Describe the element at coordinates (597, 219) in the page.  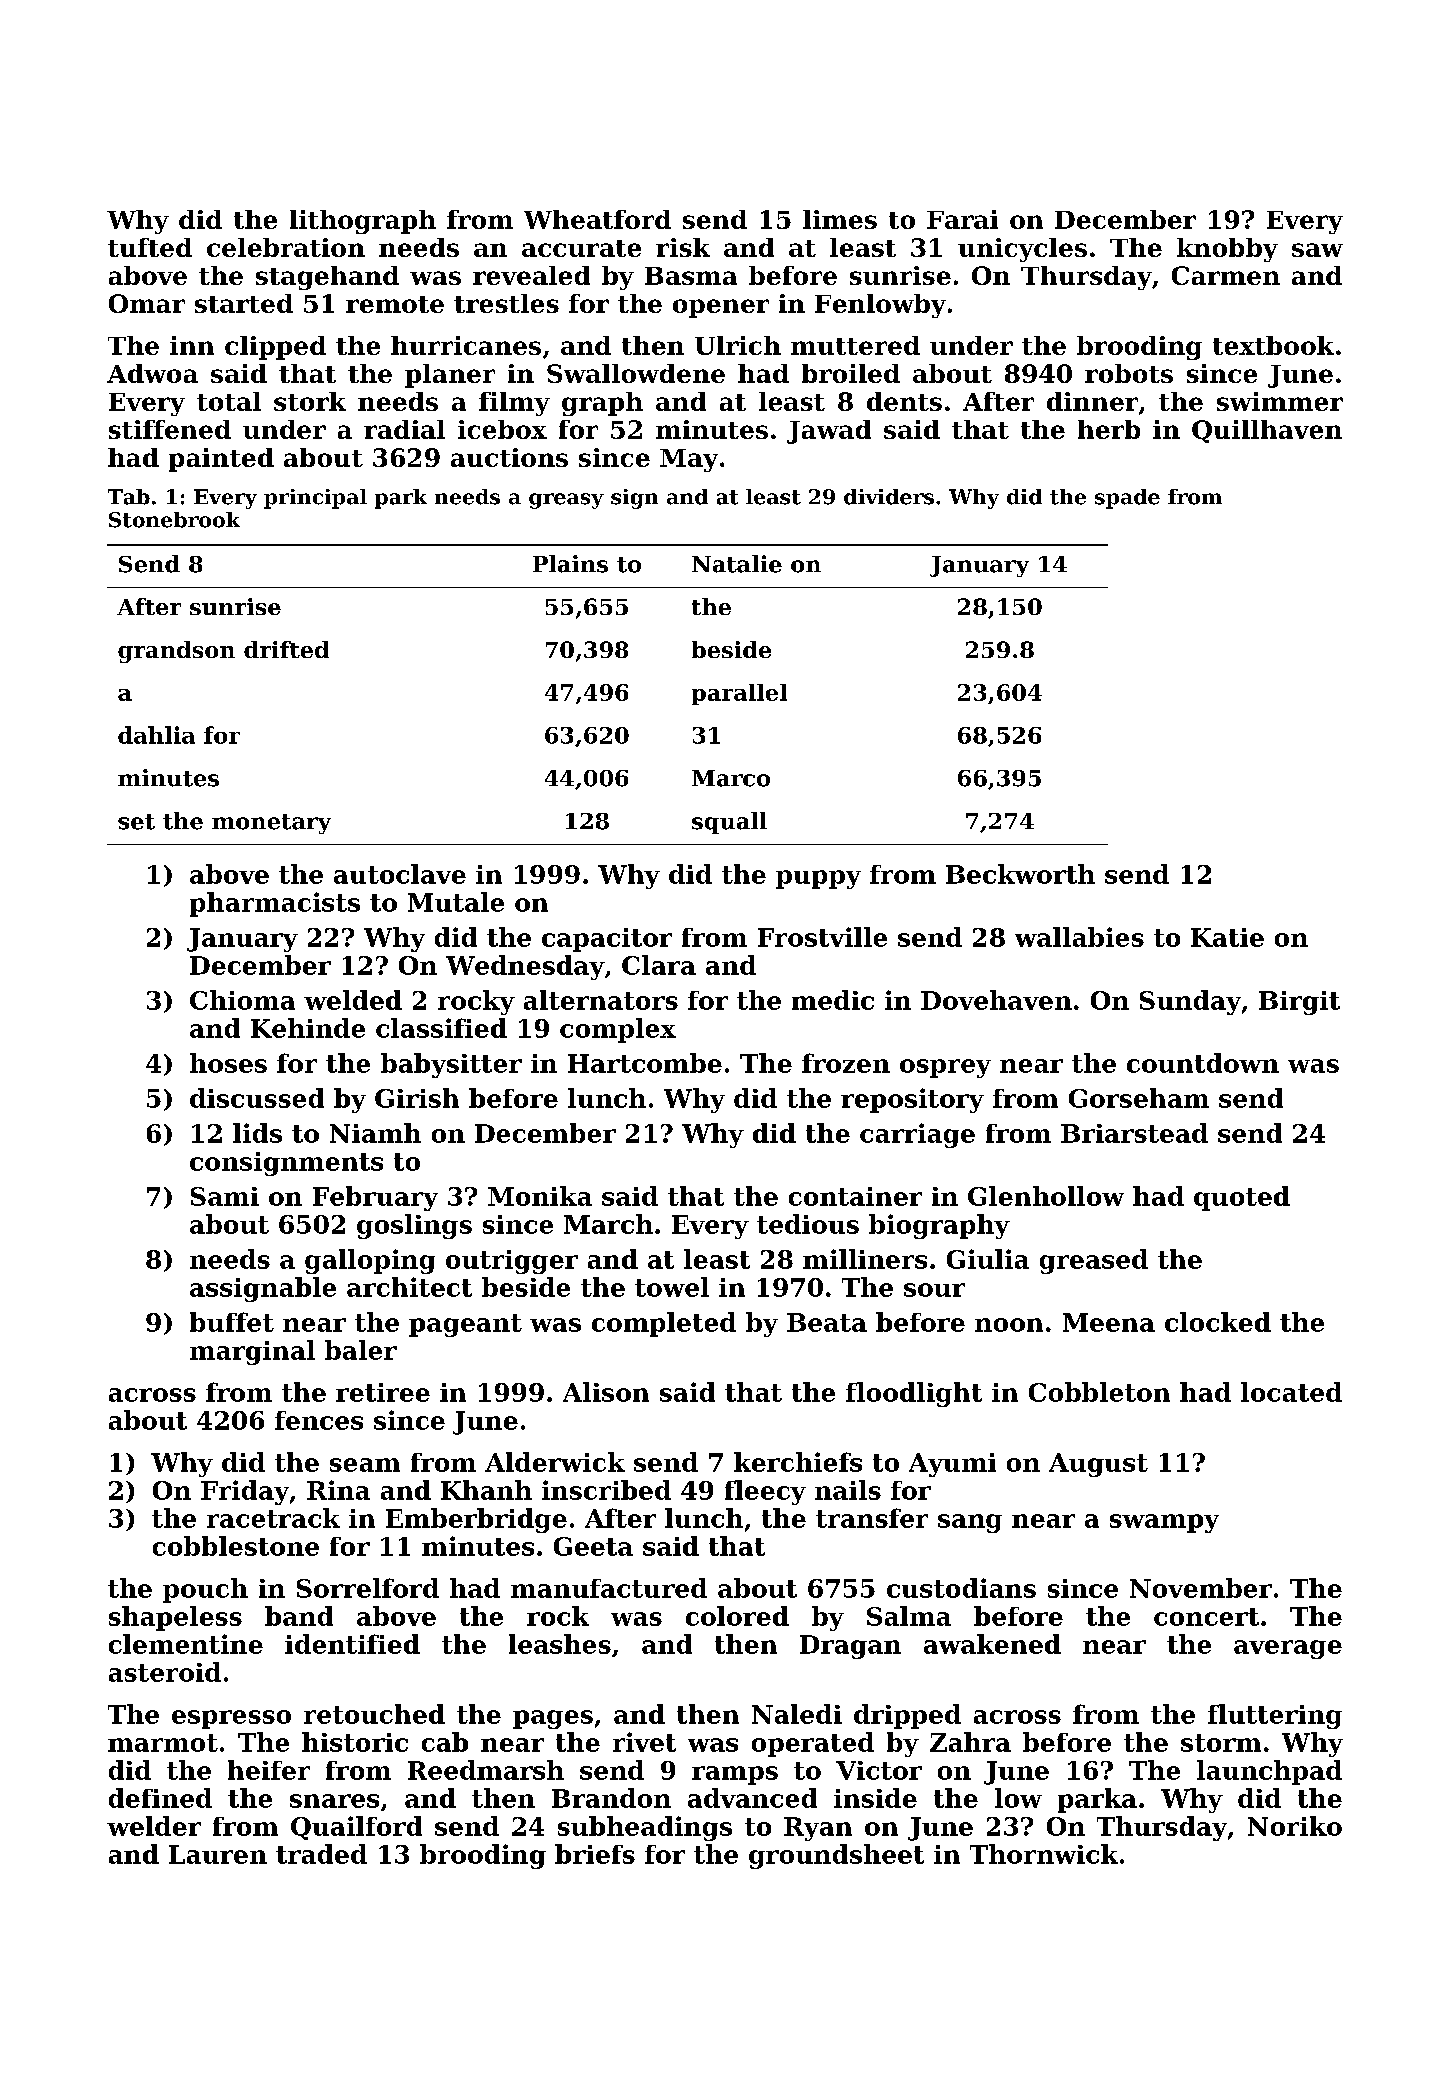
I see `Wheatford` at that location.
